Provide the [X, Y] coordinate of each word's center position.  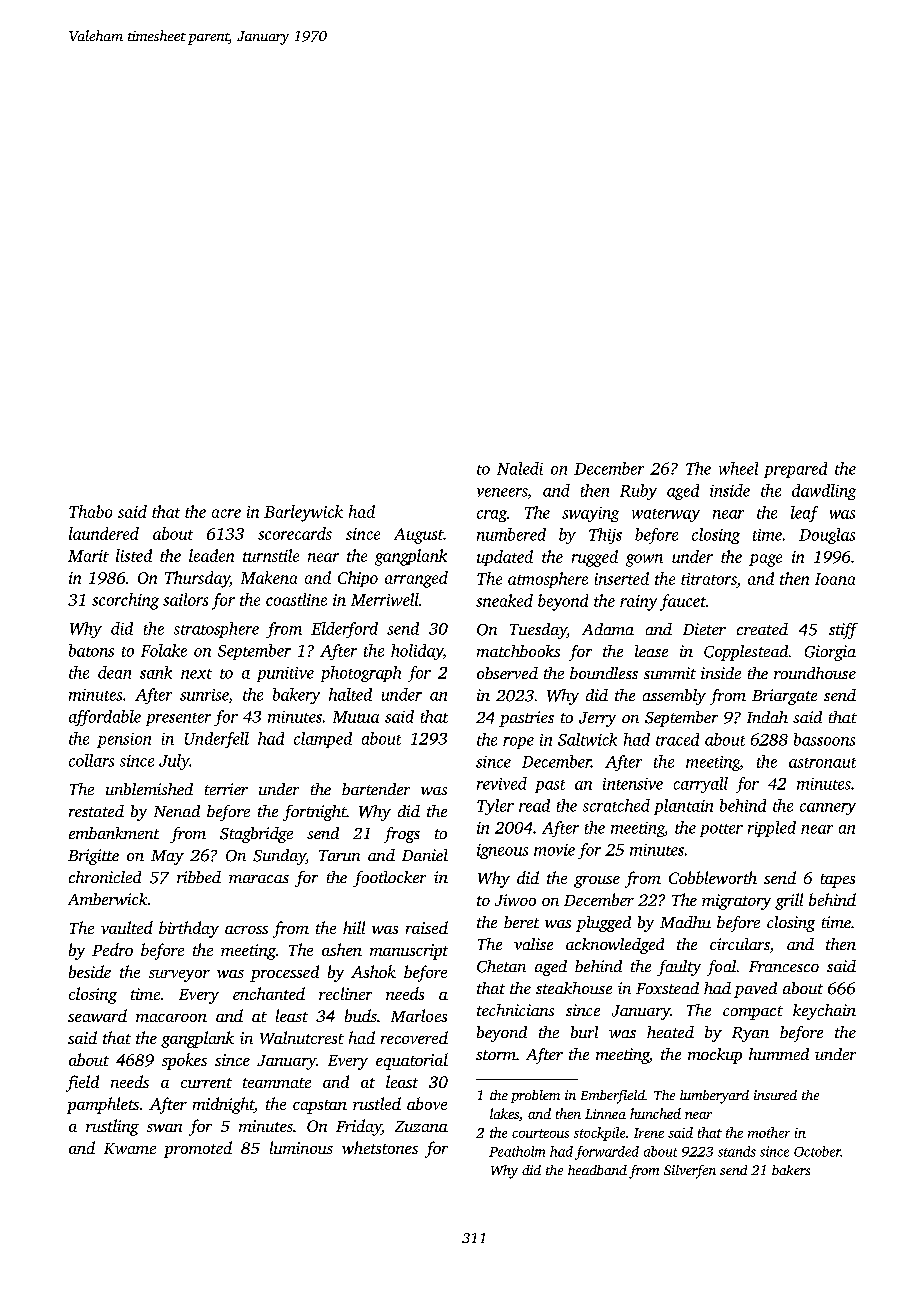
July [174, 762]
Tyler [495, 807]
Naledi [520, 468]
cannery [828, 809]
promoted [198, 1149]
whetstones [380, 1147]
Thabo [90, 511]
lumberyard [714, 1097]
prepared [795, 470]
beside [90, 971]
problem [535, 1096]
